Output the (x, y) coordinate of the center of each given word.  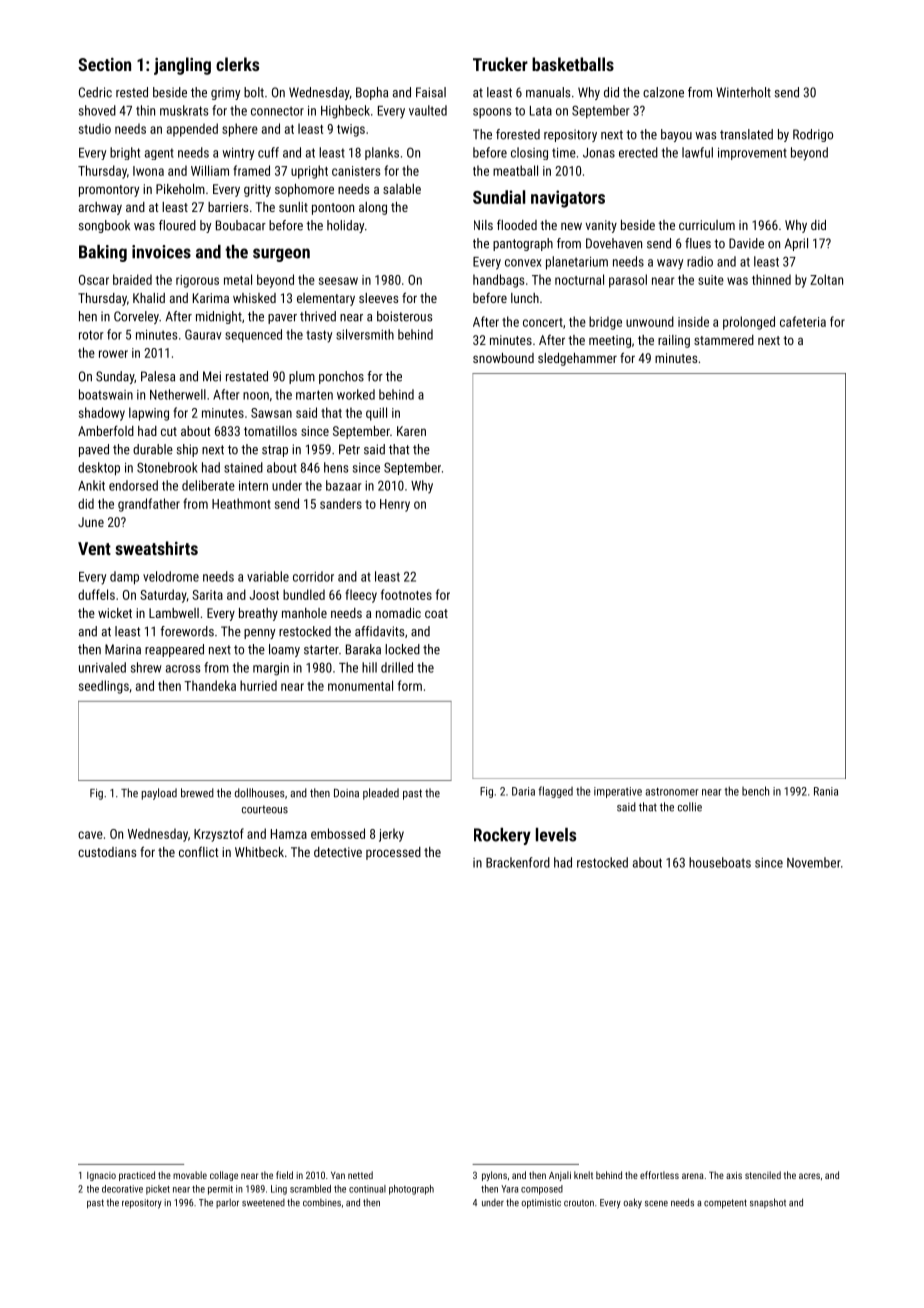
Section (104, 64)
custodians (107, 852)
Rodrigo (813, 135)
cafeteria (803, 321)
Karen (411, 431)
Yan (338, 1175)
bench (755, 791)
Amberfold (106, 430)
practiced (137, 1176)
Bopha (372, 93)
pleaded (381, 794)
